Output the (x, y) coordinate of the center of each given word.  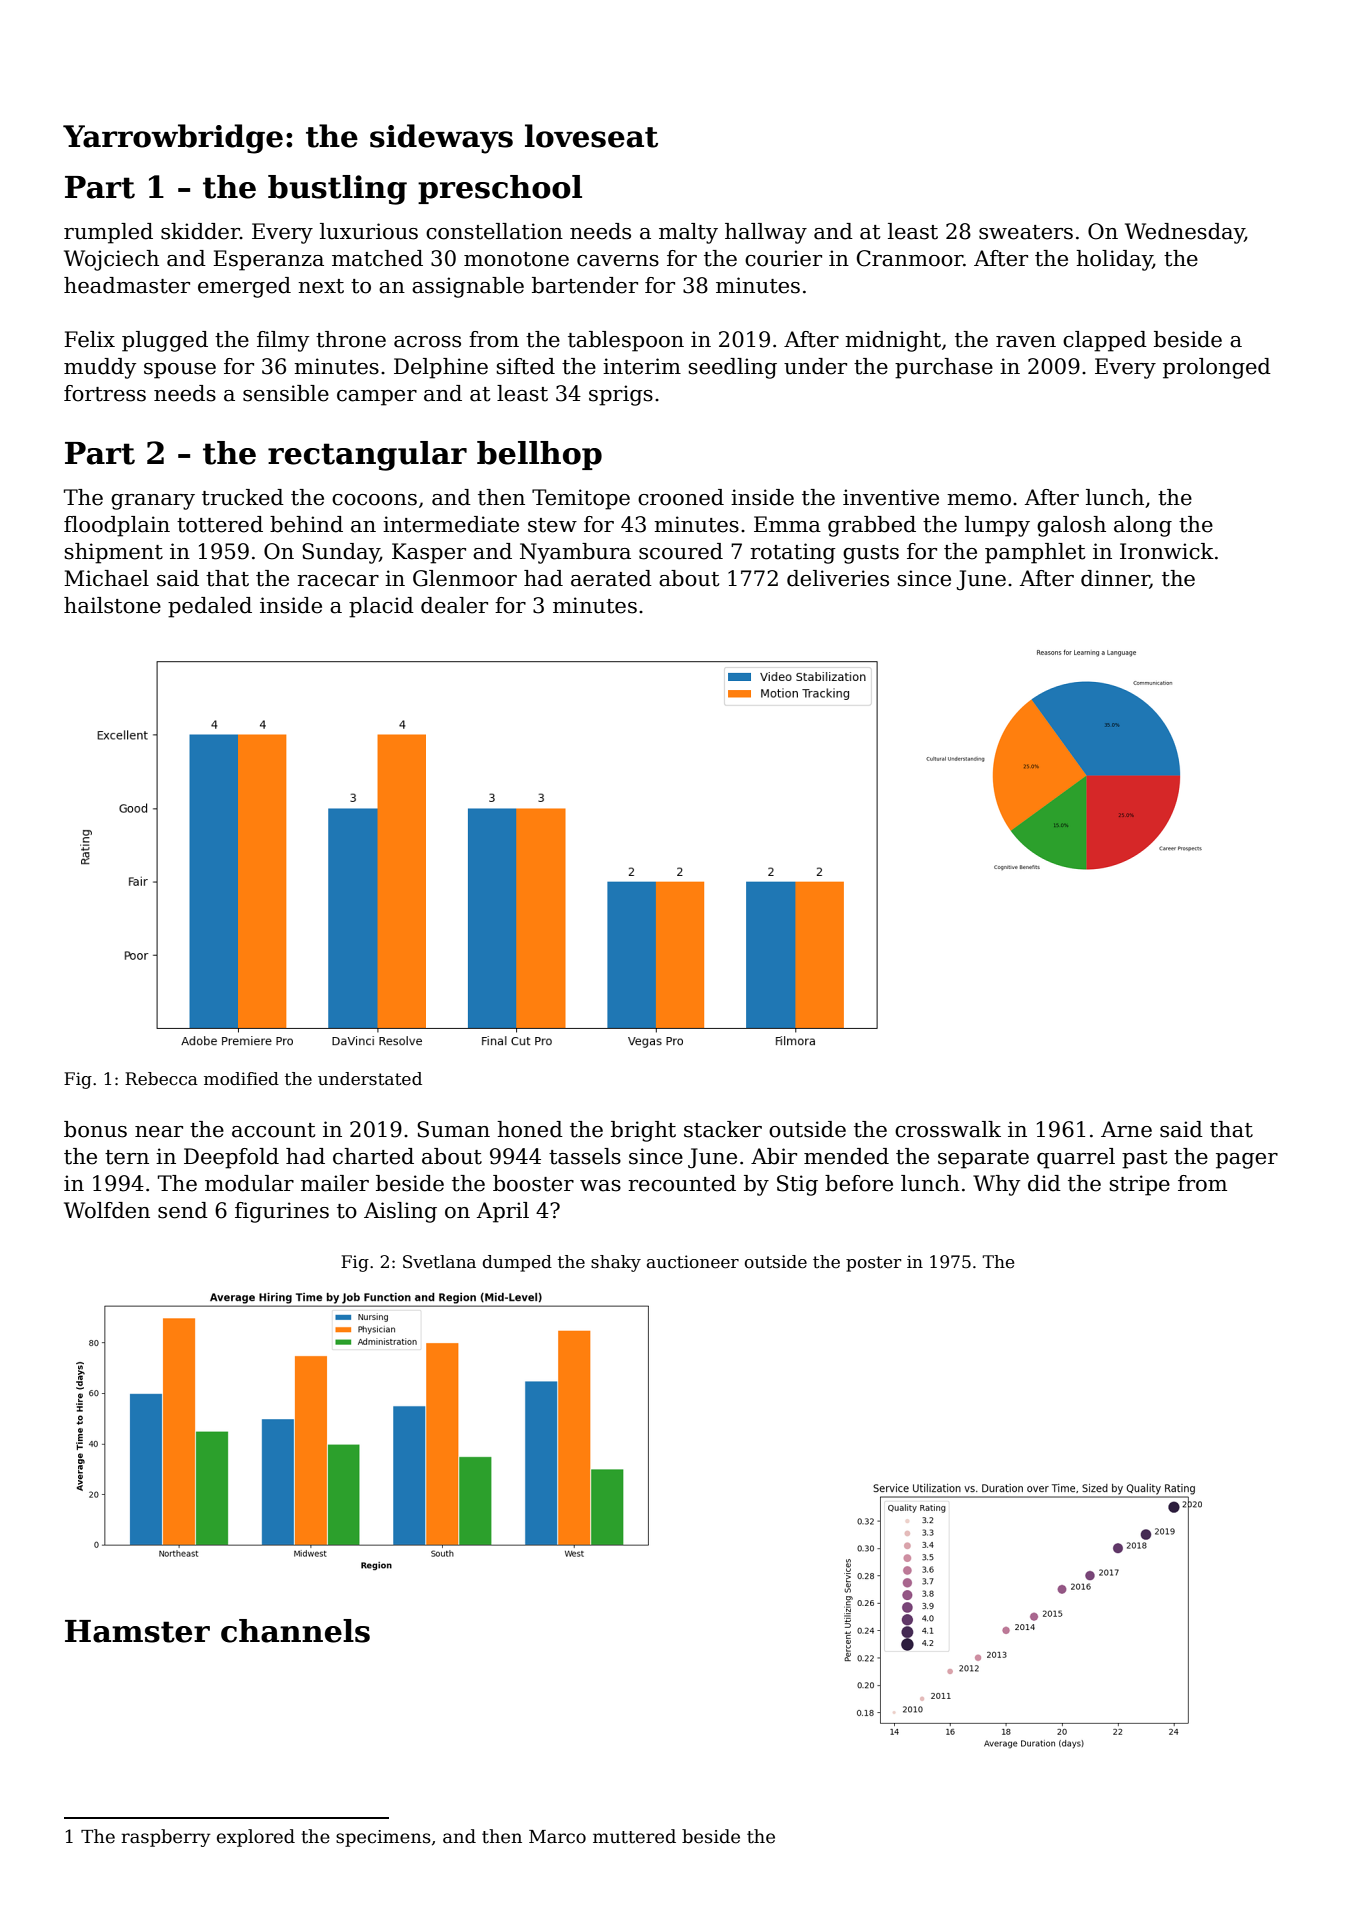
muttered (634, 1836)
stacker (723, 1129)
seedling (733, 368)
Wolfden (107, 1210)
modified (241, 1079)
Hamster (137, 1631)
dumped (517, 1263)
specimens (383, 1838)
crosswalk (948, 1129)
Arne (1126, 1129)
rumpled (108, 233)
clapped (1105, 341)
